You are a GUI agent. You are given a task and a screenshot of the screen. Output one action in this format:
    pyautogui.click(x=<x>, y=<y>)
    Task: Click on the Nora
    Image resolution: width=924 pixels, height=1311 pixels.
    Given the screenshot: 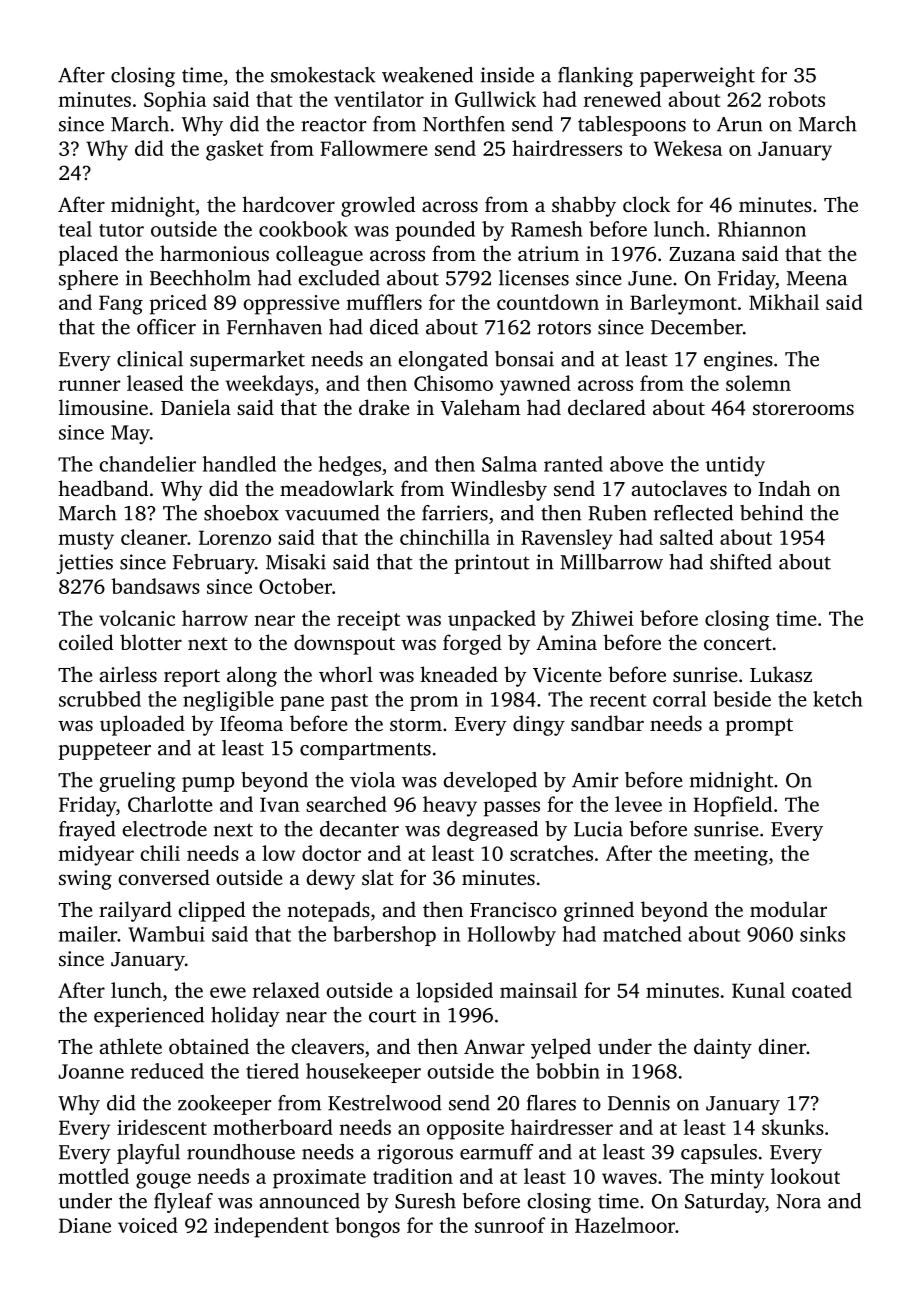 What is the action you would take?
    pyautogui.click(x=799, y=1201)
